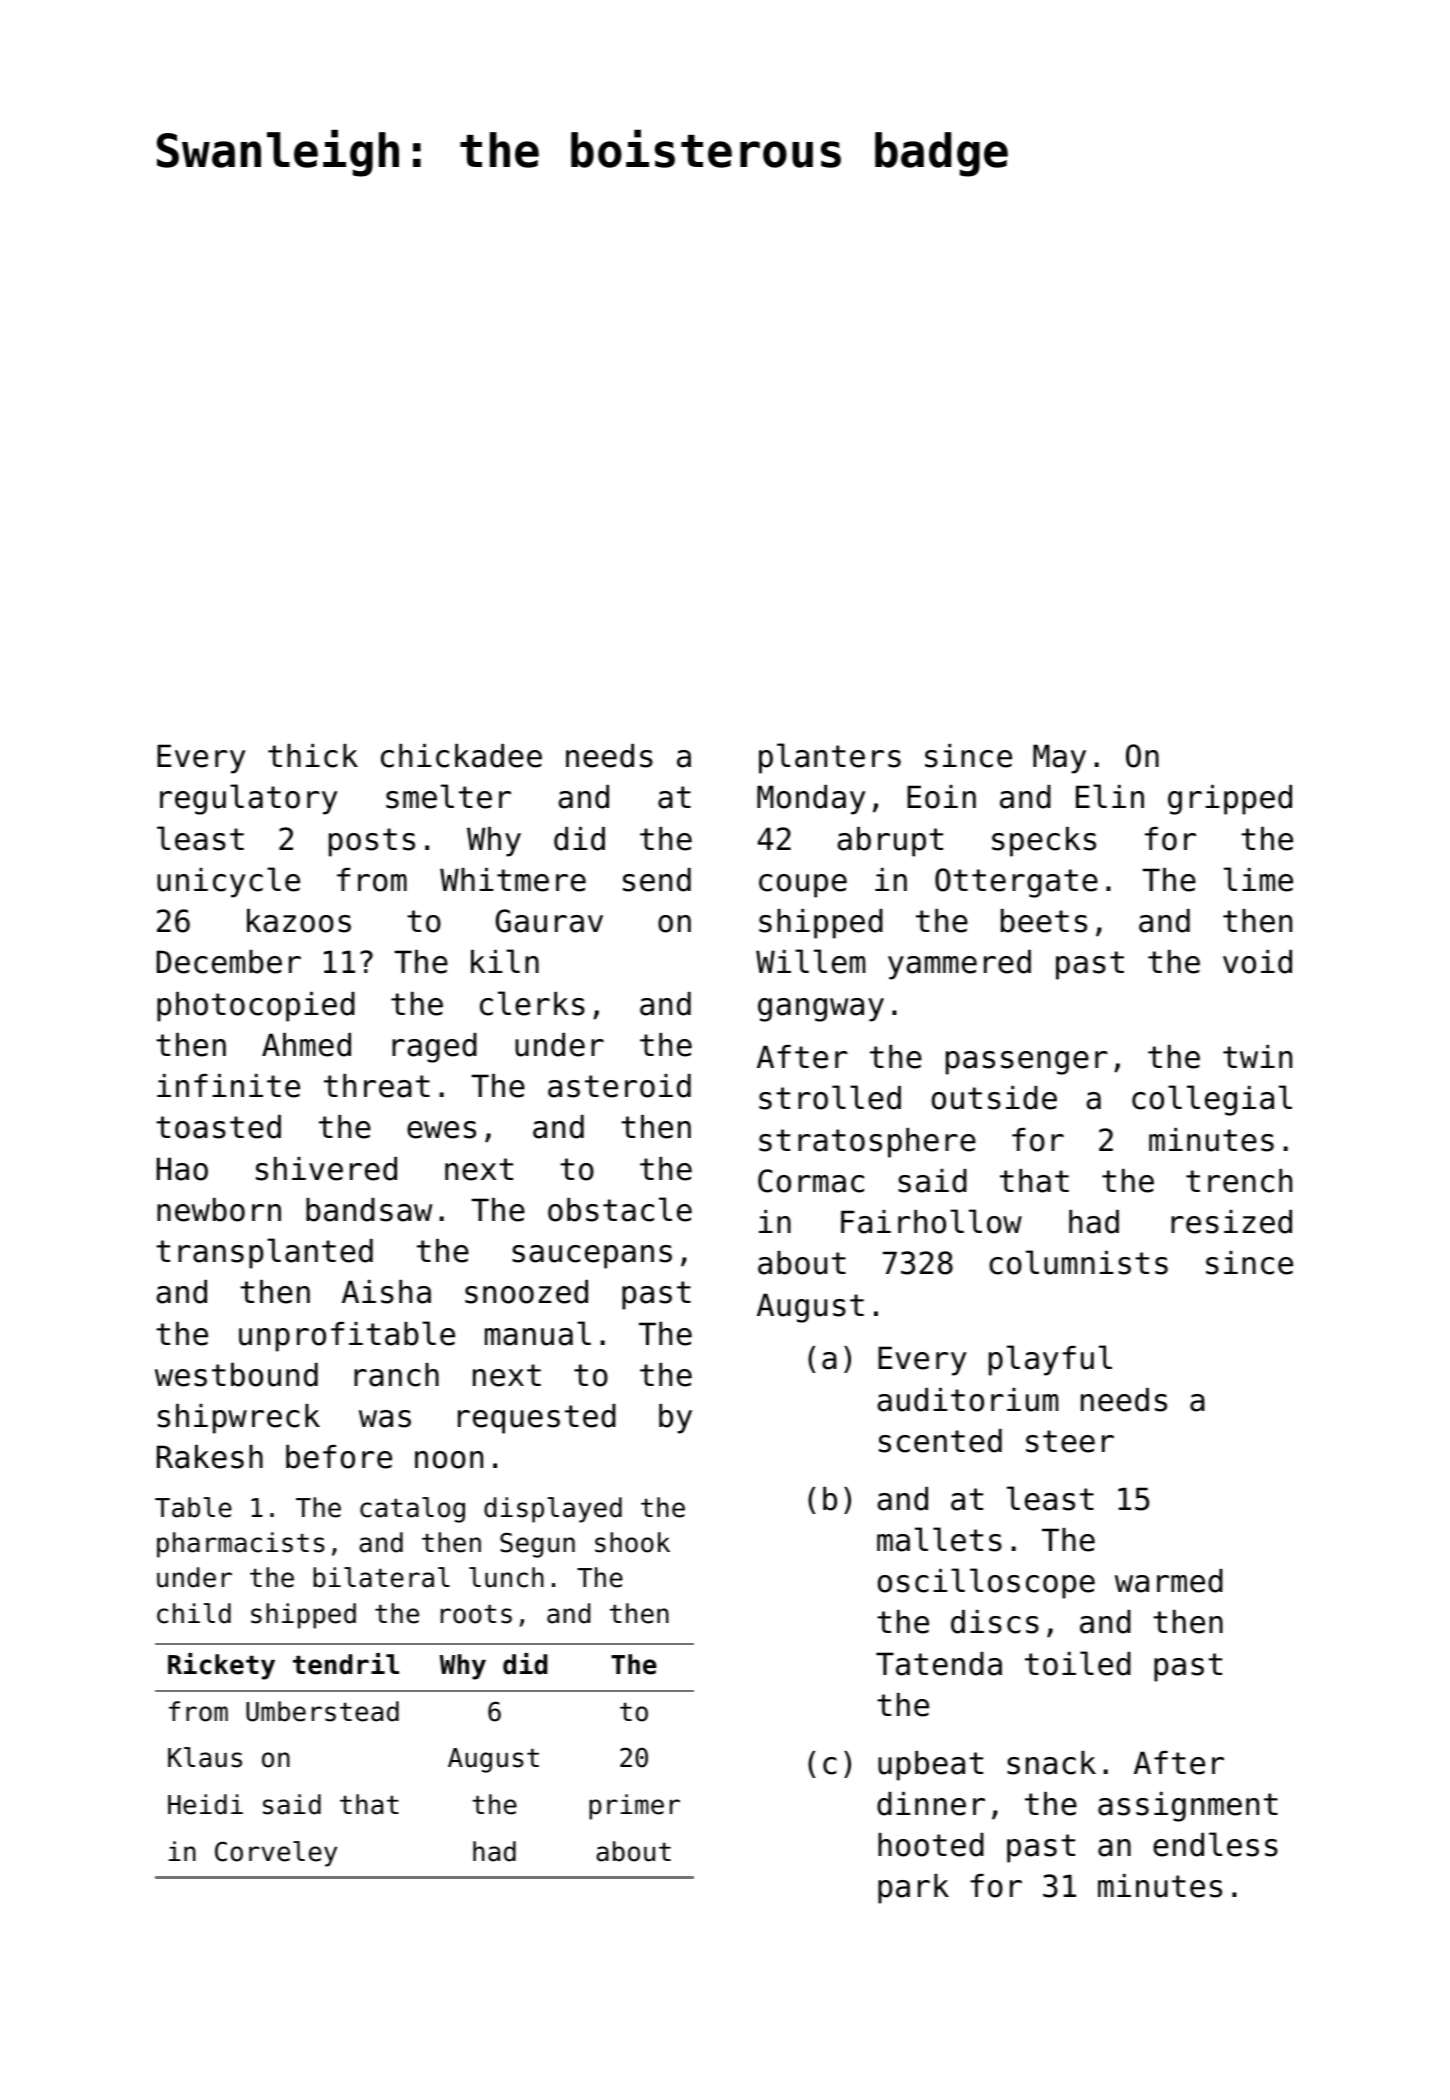  I want to click on gripped, so click(1230, 800).
